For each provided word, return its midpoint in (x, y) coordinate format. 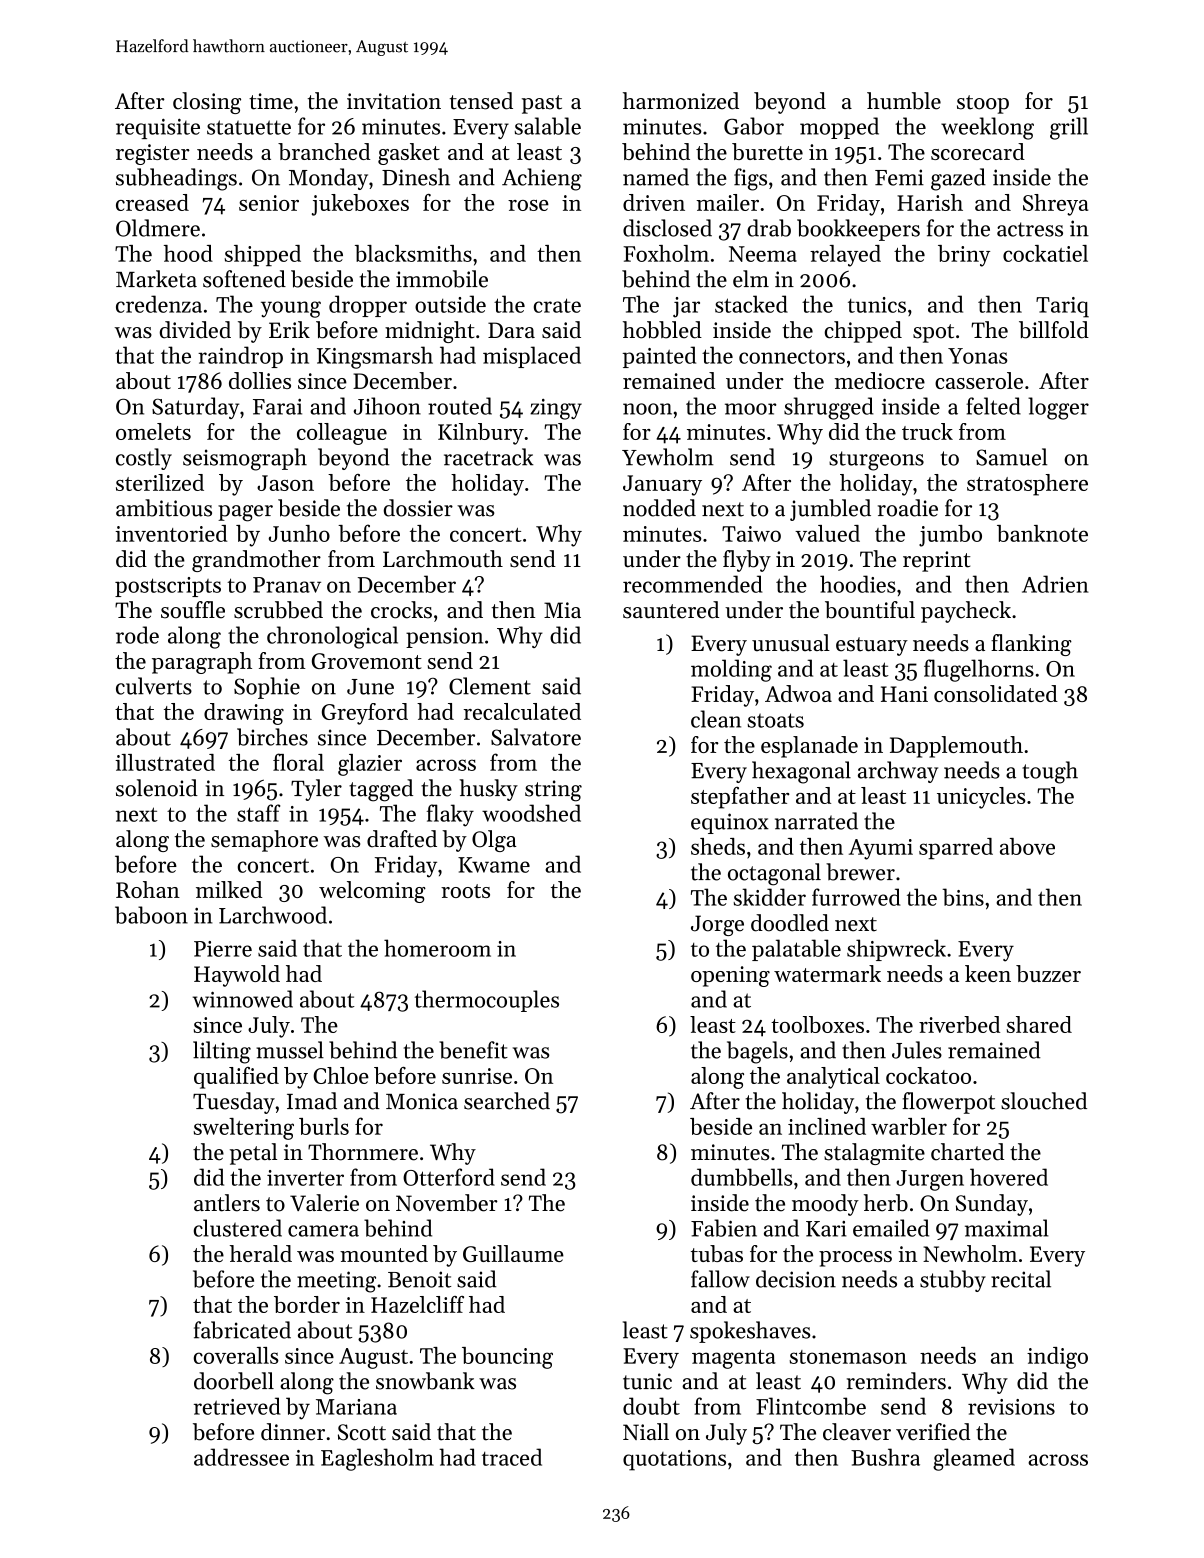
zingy (556, 409)
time (271, 101)
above (1027, 846)
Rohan (148, 889)
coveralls (236, 1355)
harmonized (681, 101)
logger (1058, 408)
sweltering (243, 1129)
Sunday (992, 1205)
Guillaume (513, 1253)
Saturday (195, 408)
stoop (983, 104)
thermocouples (487, 1001)
